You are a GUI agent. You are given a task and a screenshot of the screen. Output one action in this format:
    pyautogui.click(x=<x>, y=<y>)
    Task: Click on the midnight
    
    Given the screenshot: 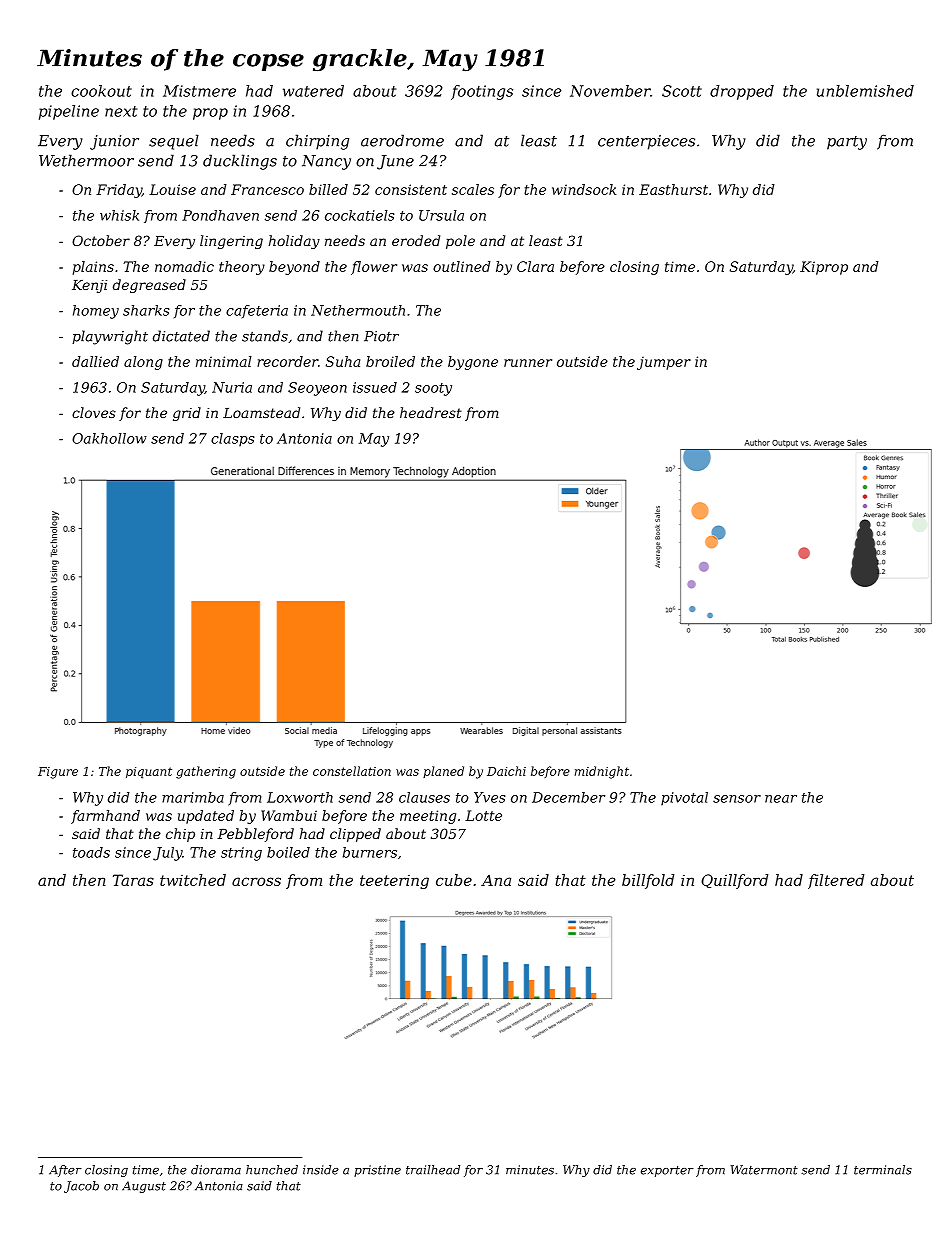 What is the action you would take?
    pyautogui.click(x=602, y=772)
